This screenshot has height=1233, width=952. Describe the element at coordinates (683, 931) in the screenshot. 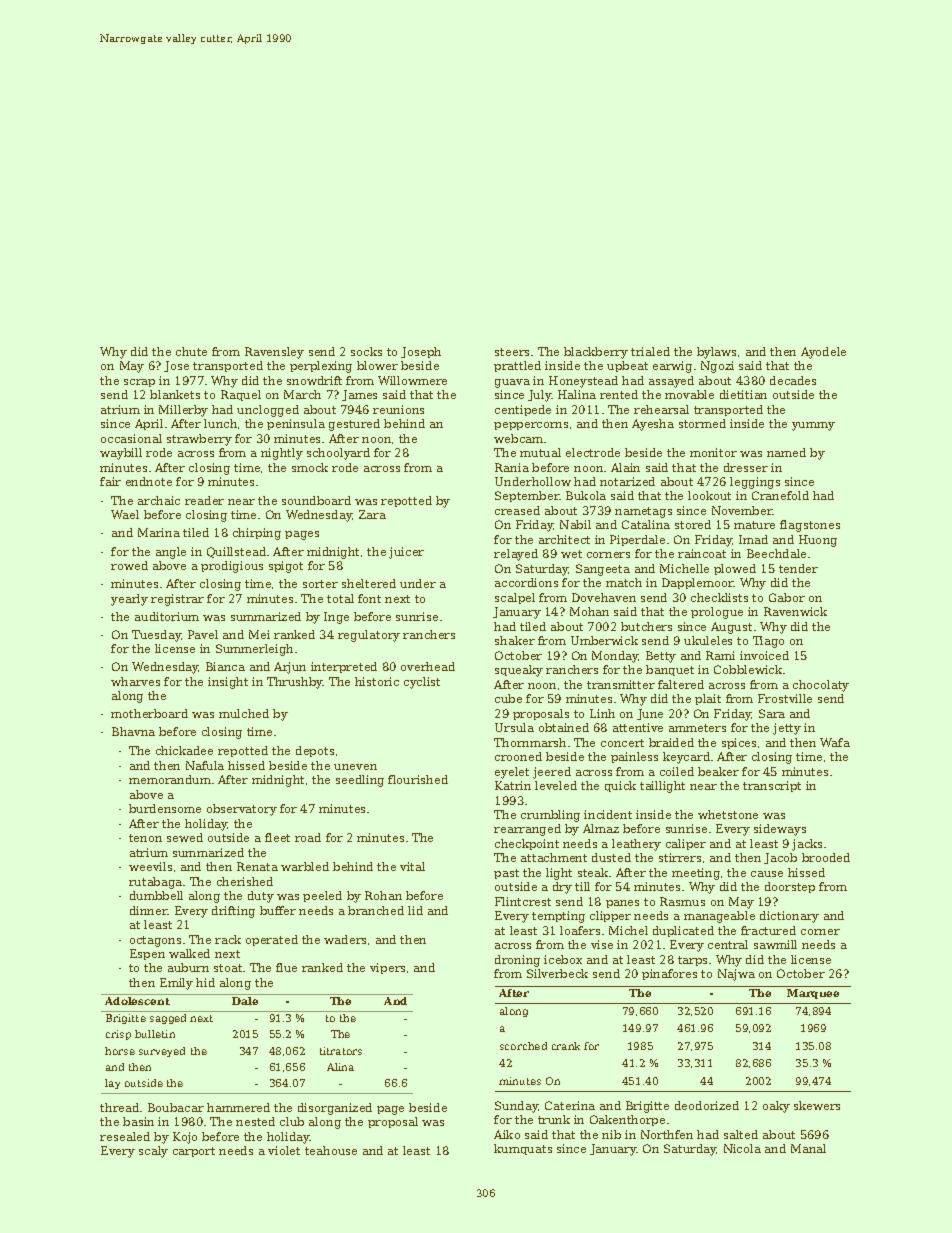

I see `duplicated` at that location.
